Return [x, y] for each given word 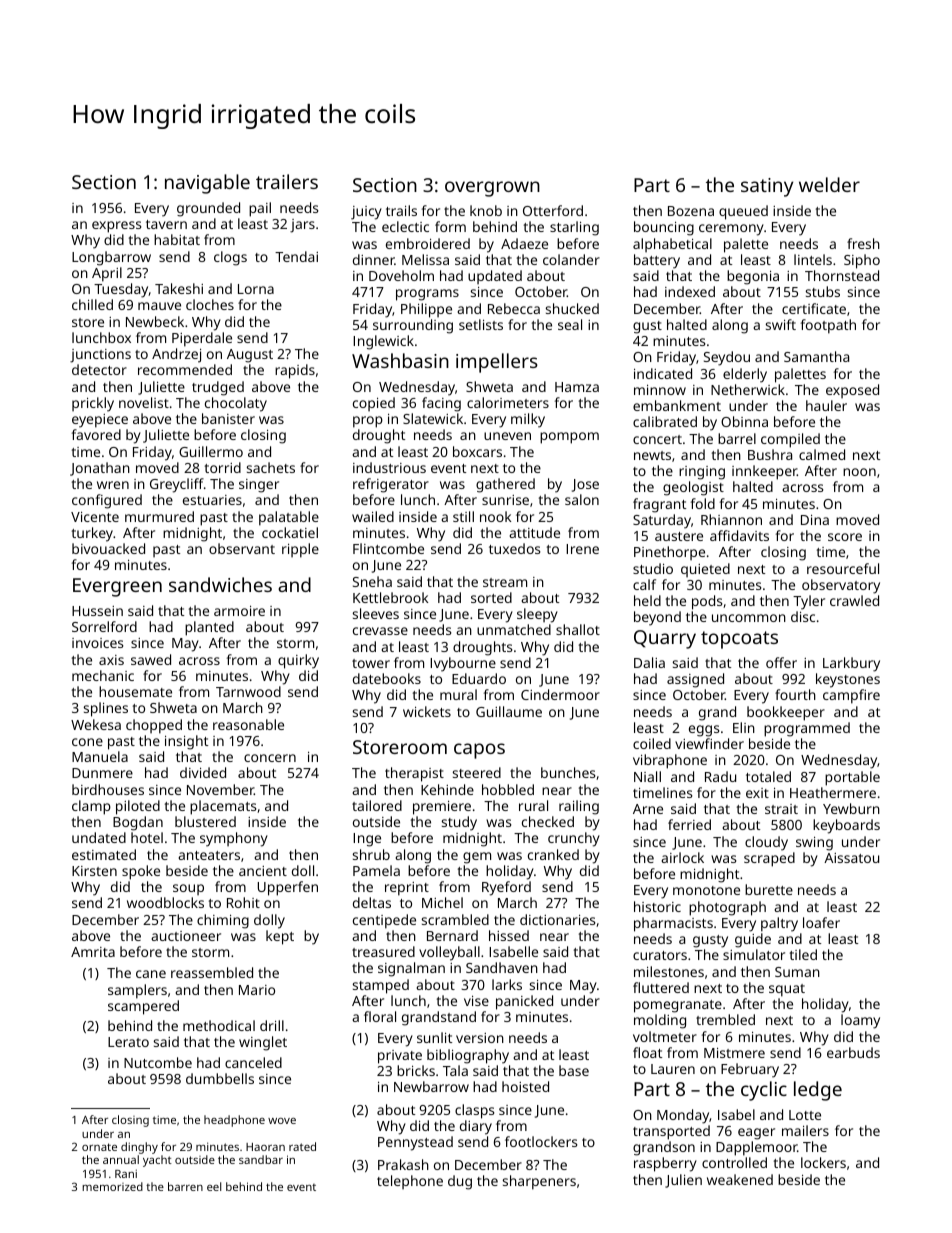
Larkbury [851, 664]
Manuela [100, 756]
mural [458, 694]
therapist [414, 774]
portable [852, 778]
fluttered [661, 987]
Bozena [691, 211]
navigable [207, 184]
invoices [98, 643]
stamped [381, 986]
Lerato [128, 1042]
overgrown [492, 189]
